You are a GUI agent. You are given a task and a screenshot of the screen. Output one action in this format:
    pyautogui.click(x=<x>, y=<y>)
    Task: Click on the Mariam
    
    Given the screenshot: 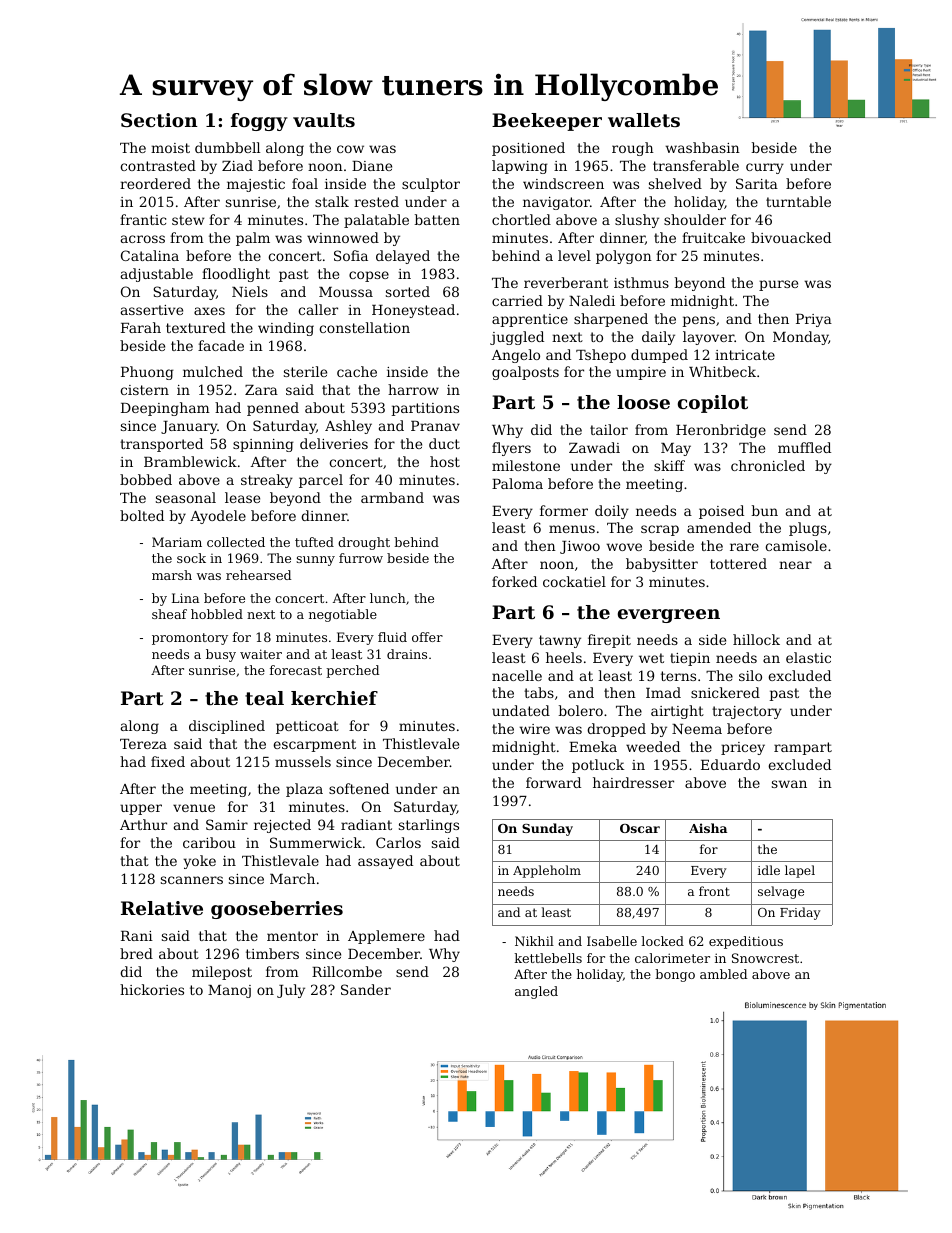 What is the action you would take?
    pyautogui.click(x=177, y=542)
